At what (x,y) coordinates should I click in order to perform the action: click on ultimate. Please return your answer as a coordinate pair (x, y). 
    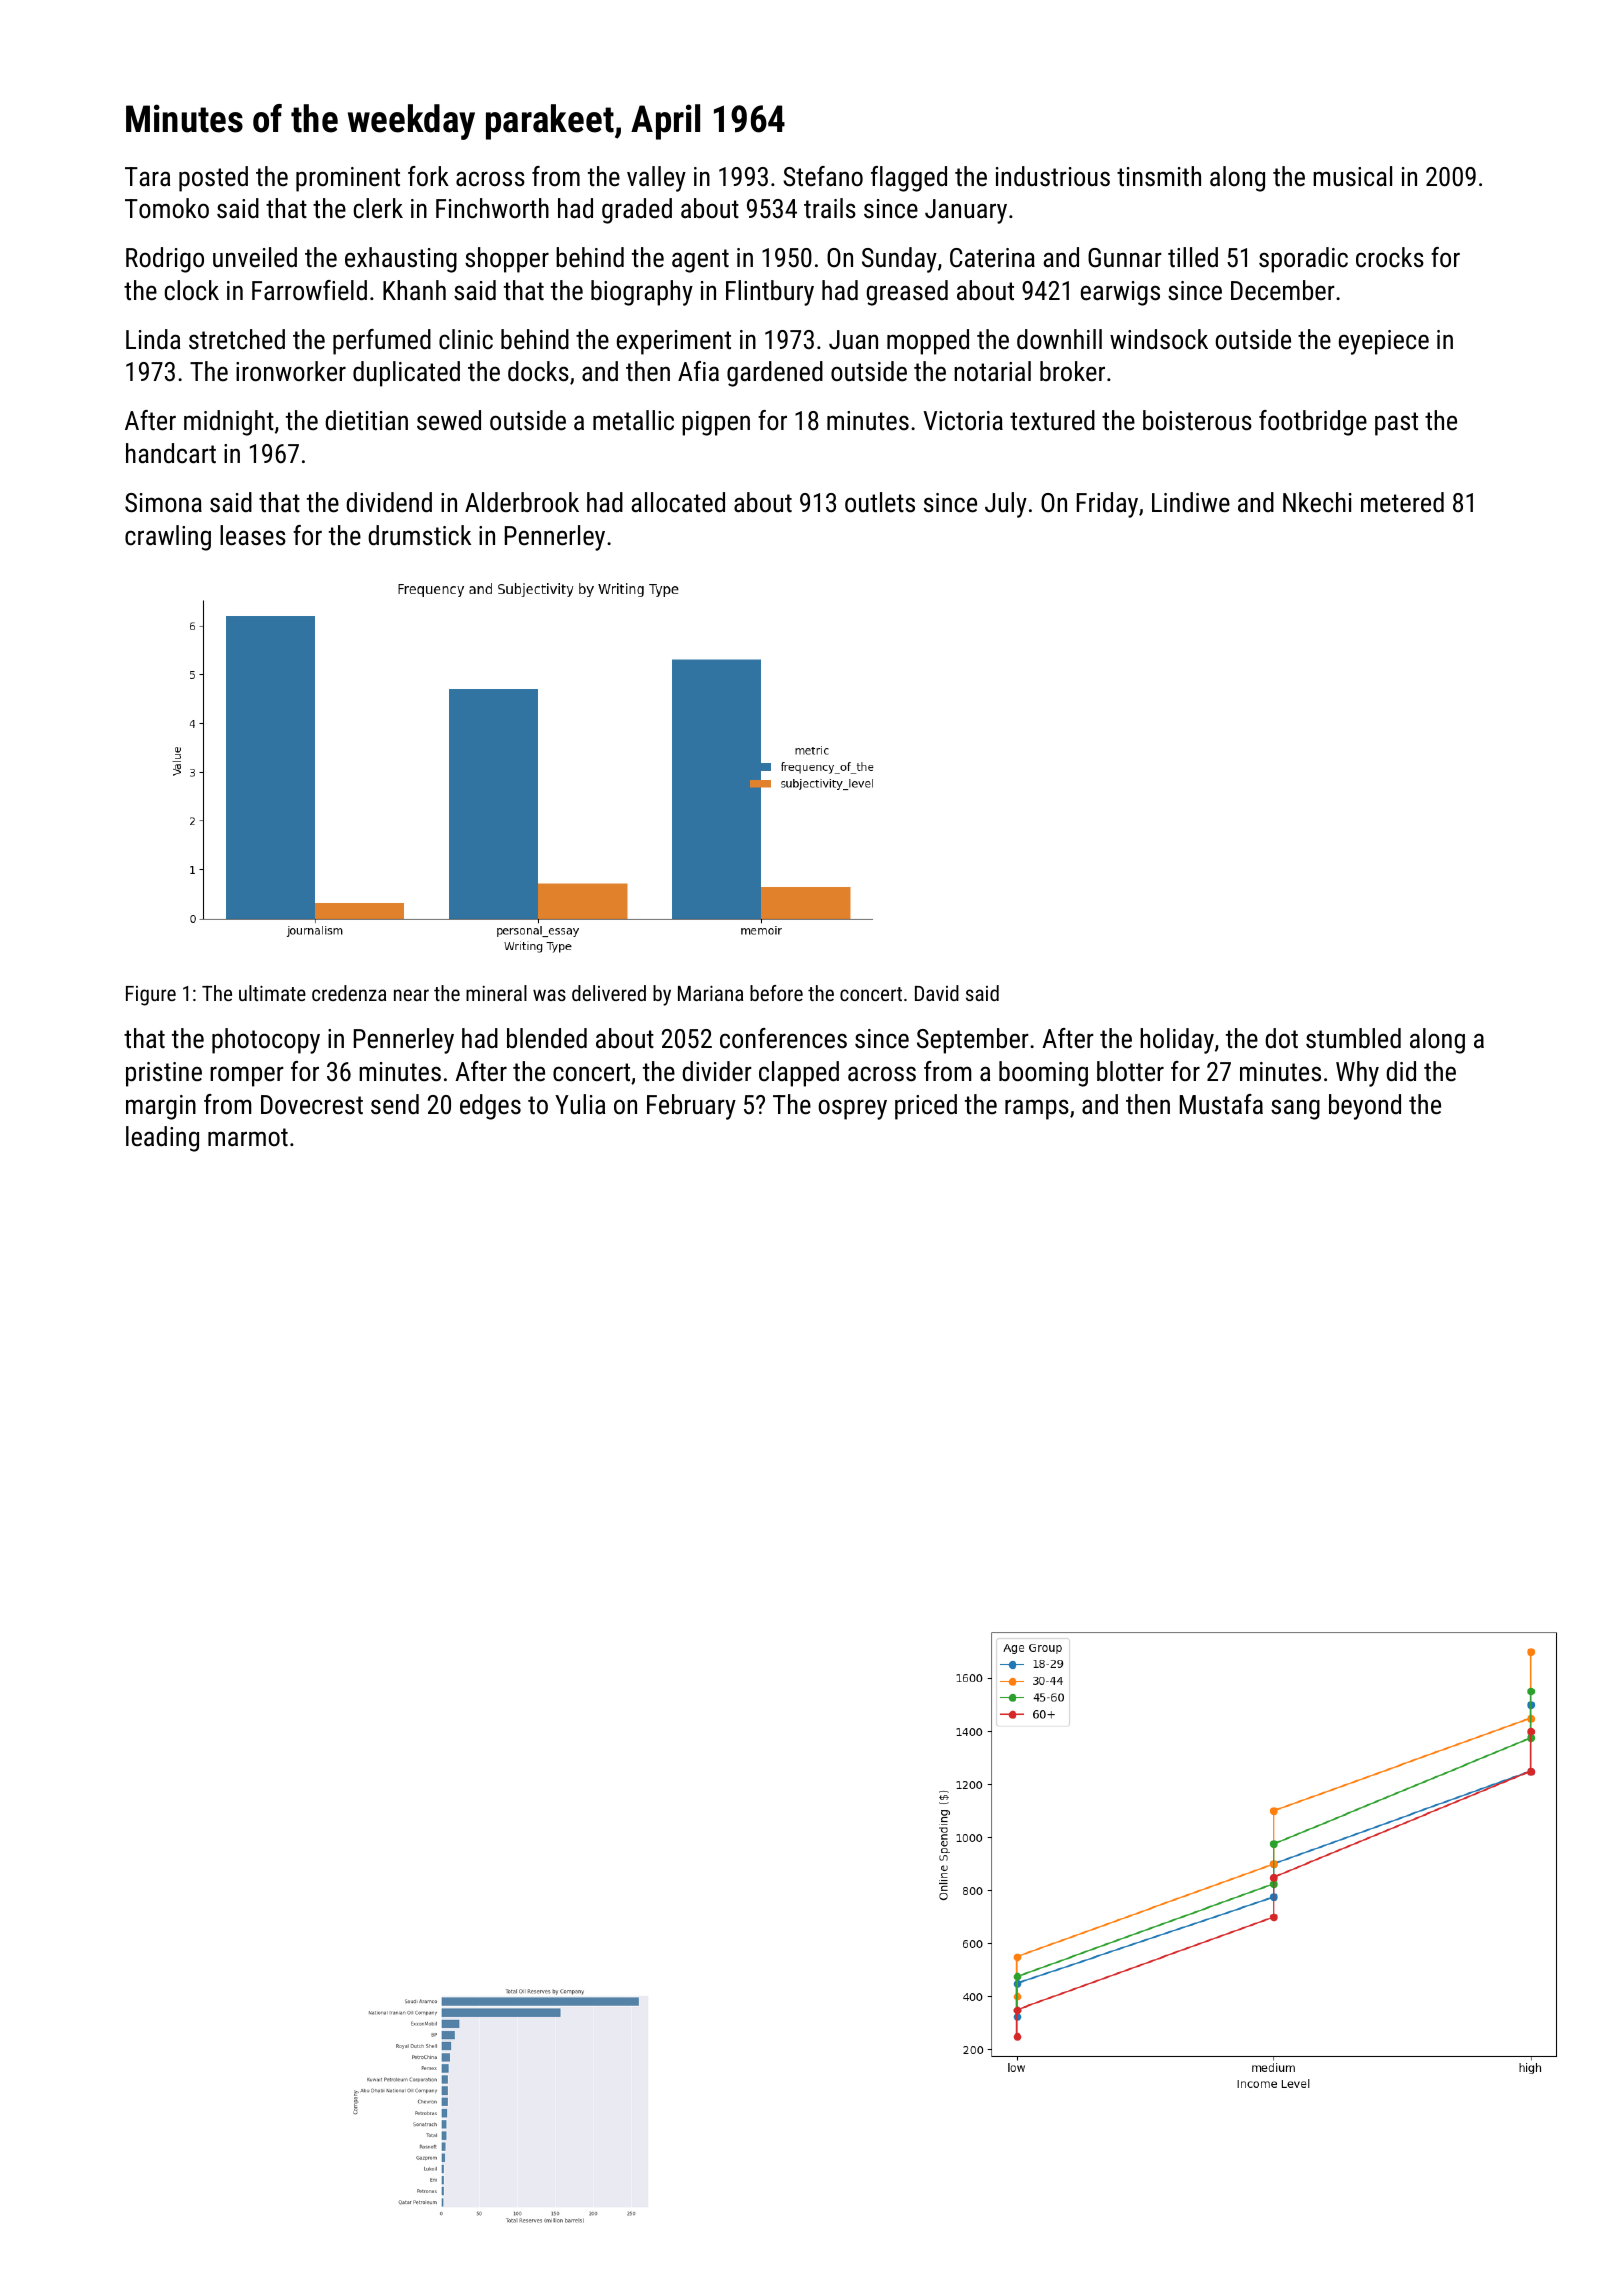
    Looking at the image, I should click on (272, 993).
